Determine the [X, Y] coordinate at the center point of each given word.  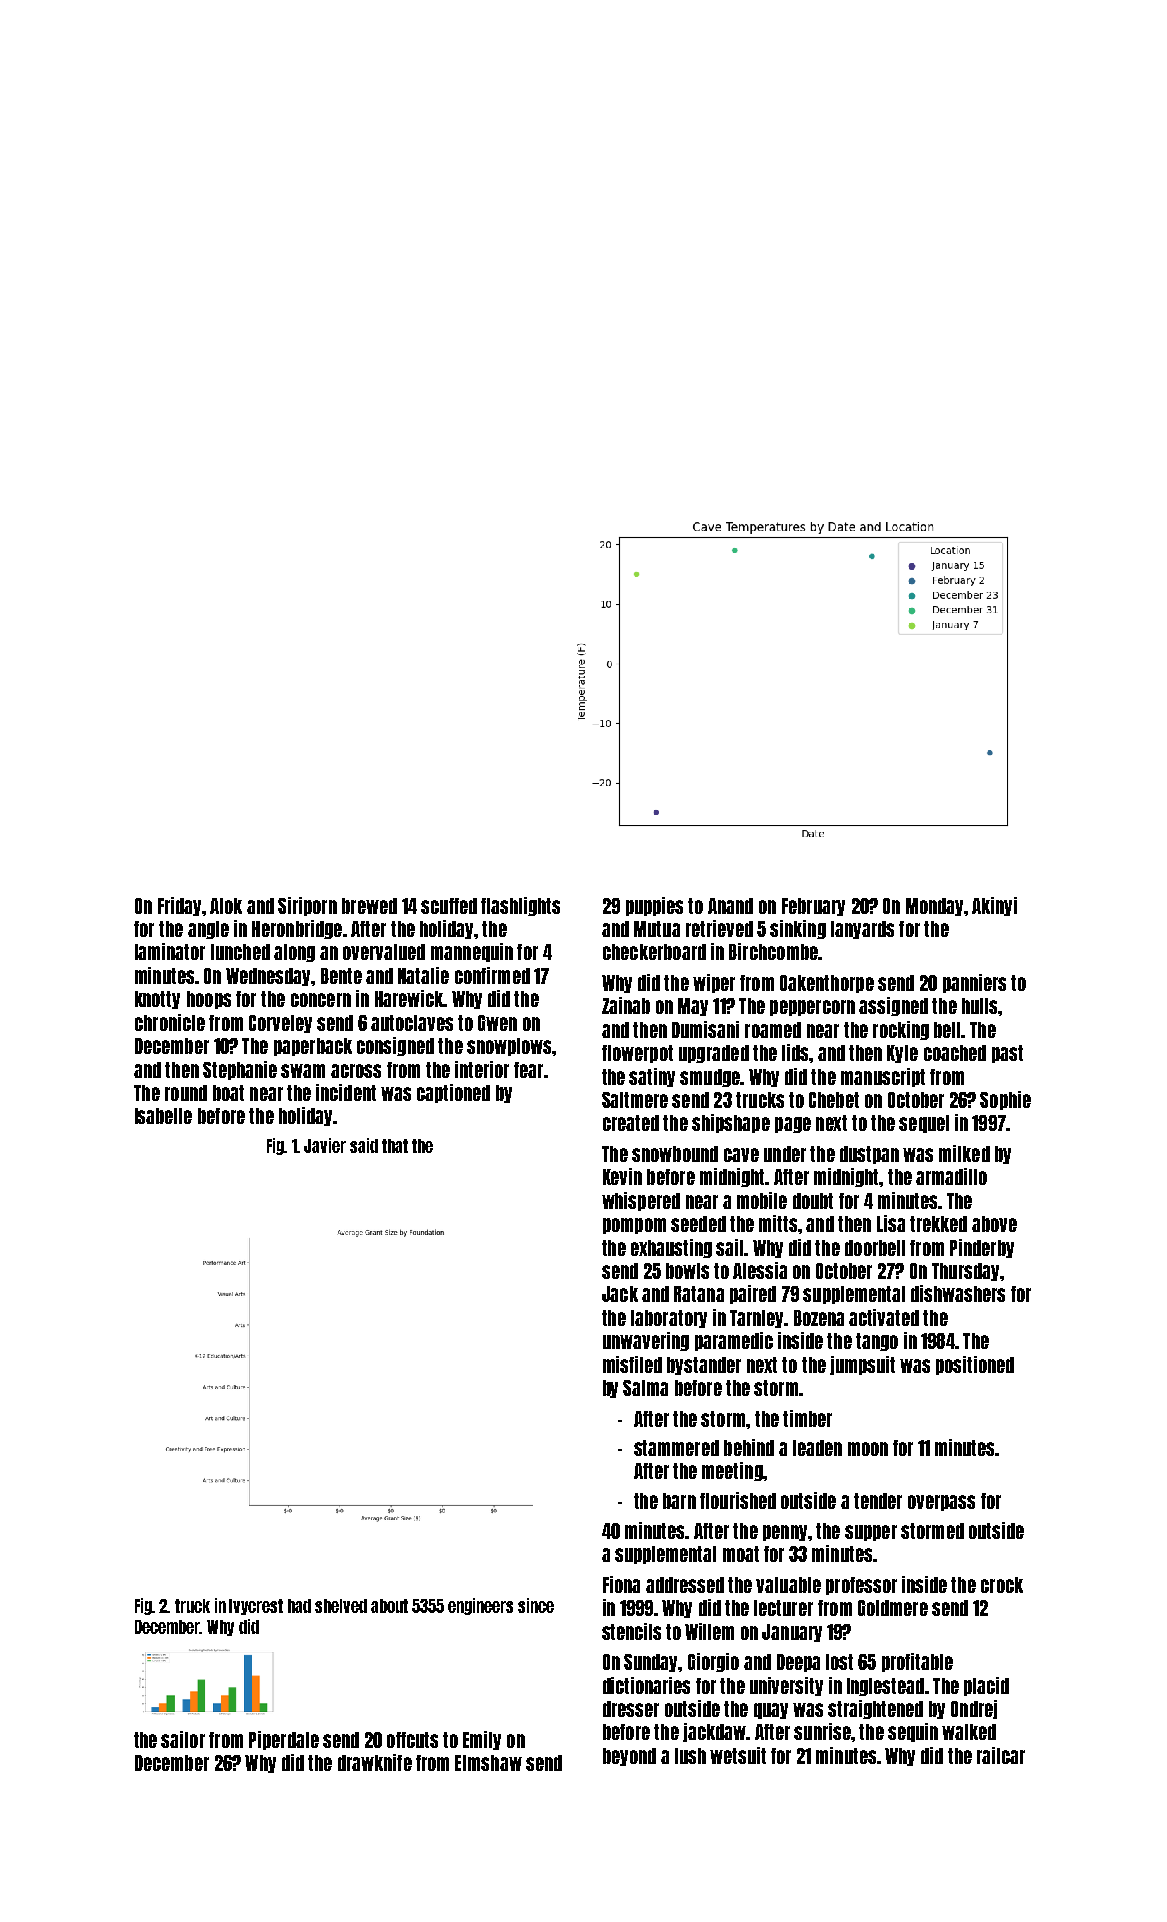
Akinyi [994, 906]
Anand [730, 906]
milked [964, 1153]
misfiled [632, 1364]
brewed [369, 906]
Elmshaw [488, 1763]
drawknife [375, 1762]
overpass [941, 1503]
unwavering [646, 1341]
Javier [325, 1145]
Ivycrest [256, 1607]
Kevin [622, 1176]
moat [741, 1554]
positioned [975, 1365]
